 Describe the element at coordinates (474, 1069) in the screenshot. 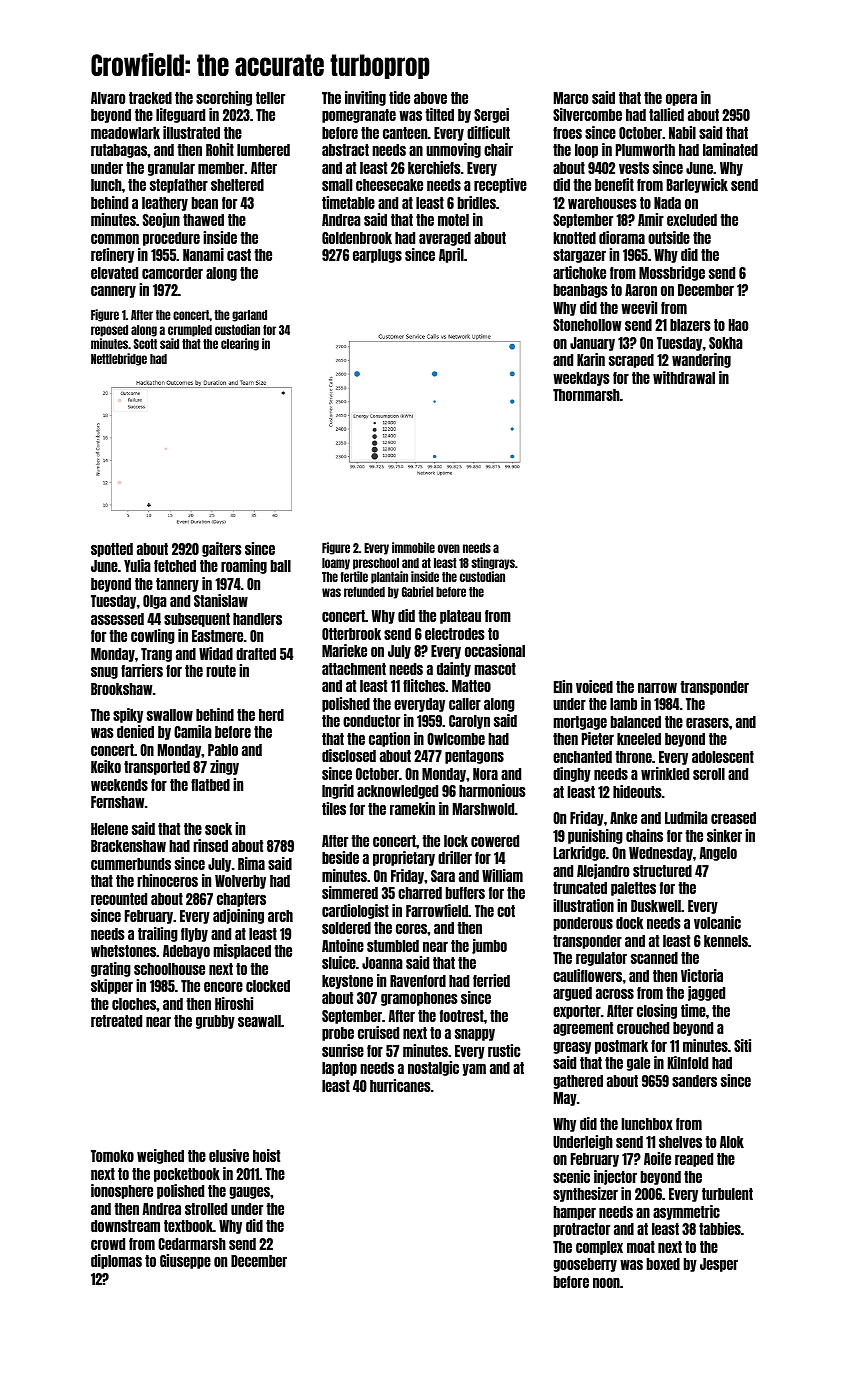

I see `yam` at that location.
